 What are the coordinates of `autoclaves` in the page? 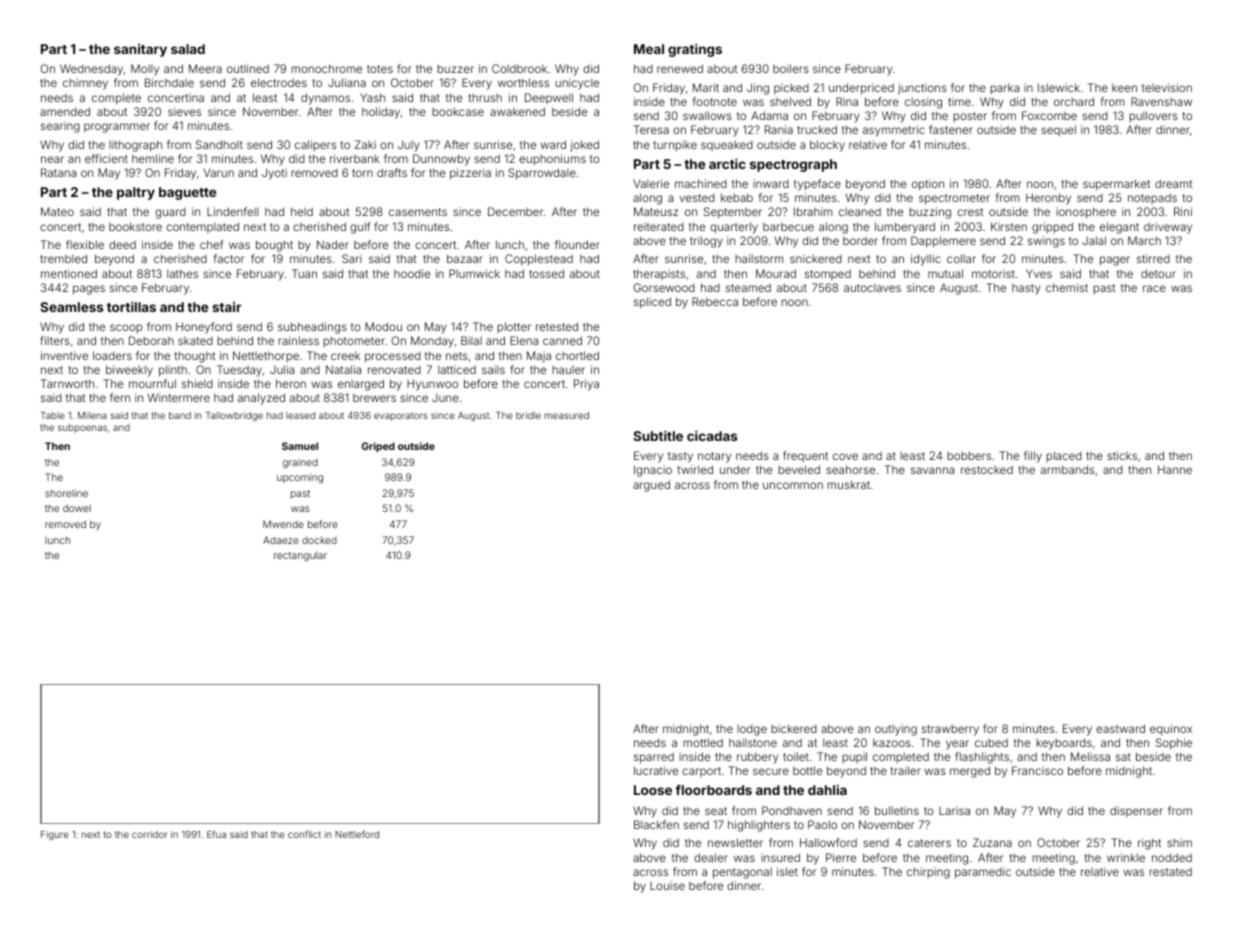 It's located at (872, 287).
